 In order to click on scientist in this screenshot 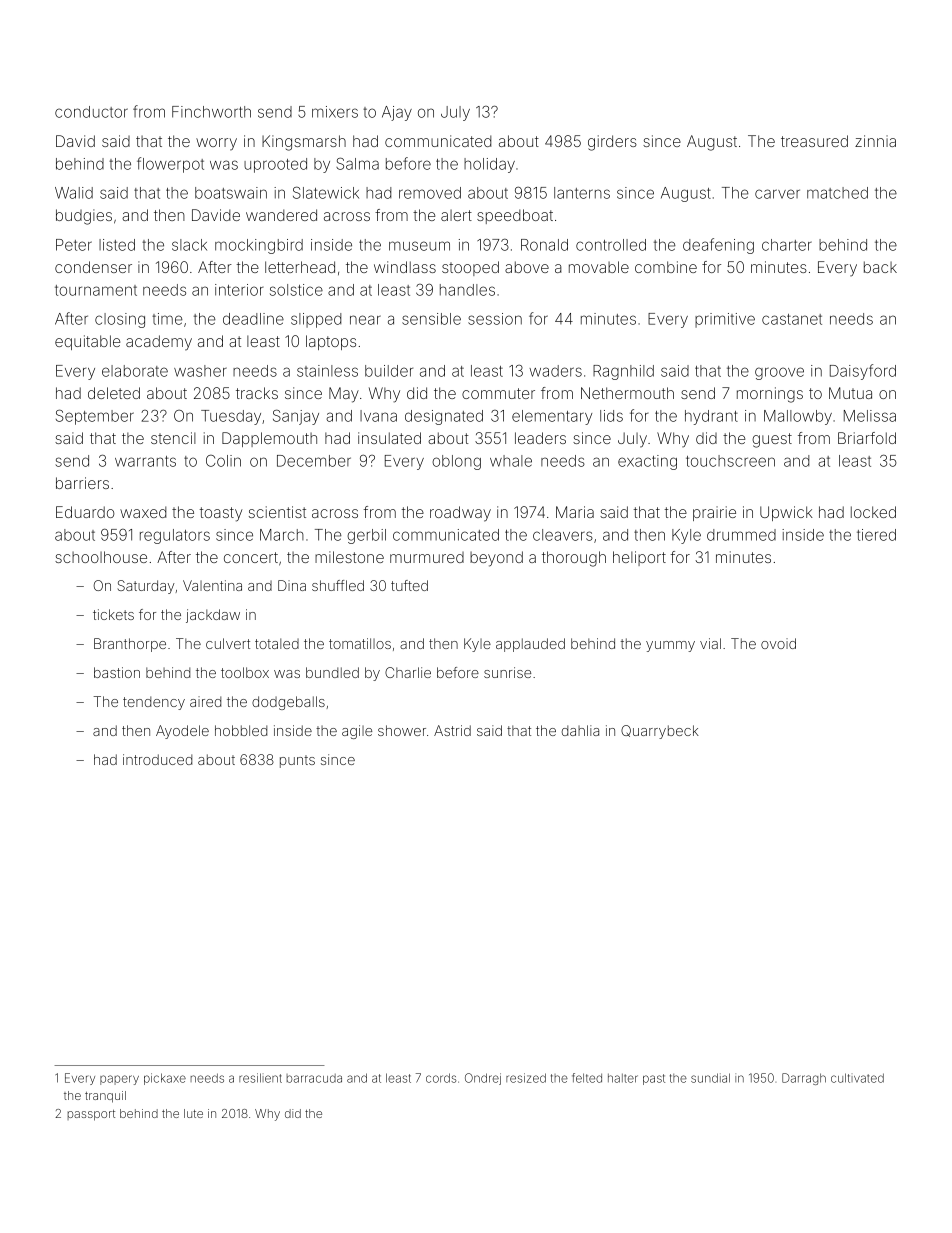, I will do `click(277, 512)`.
